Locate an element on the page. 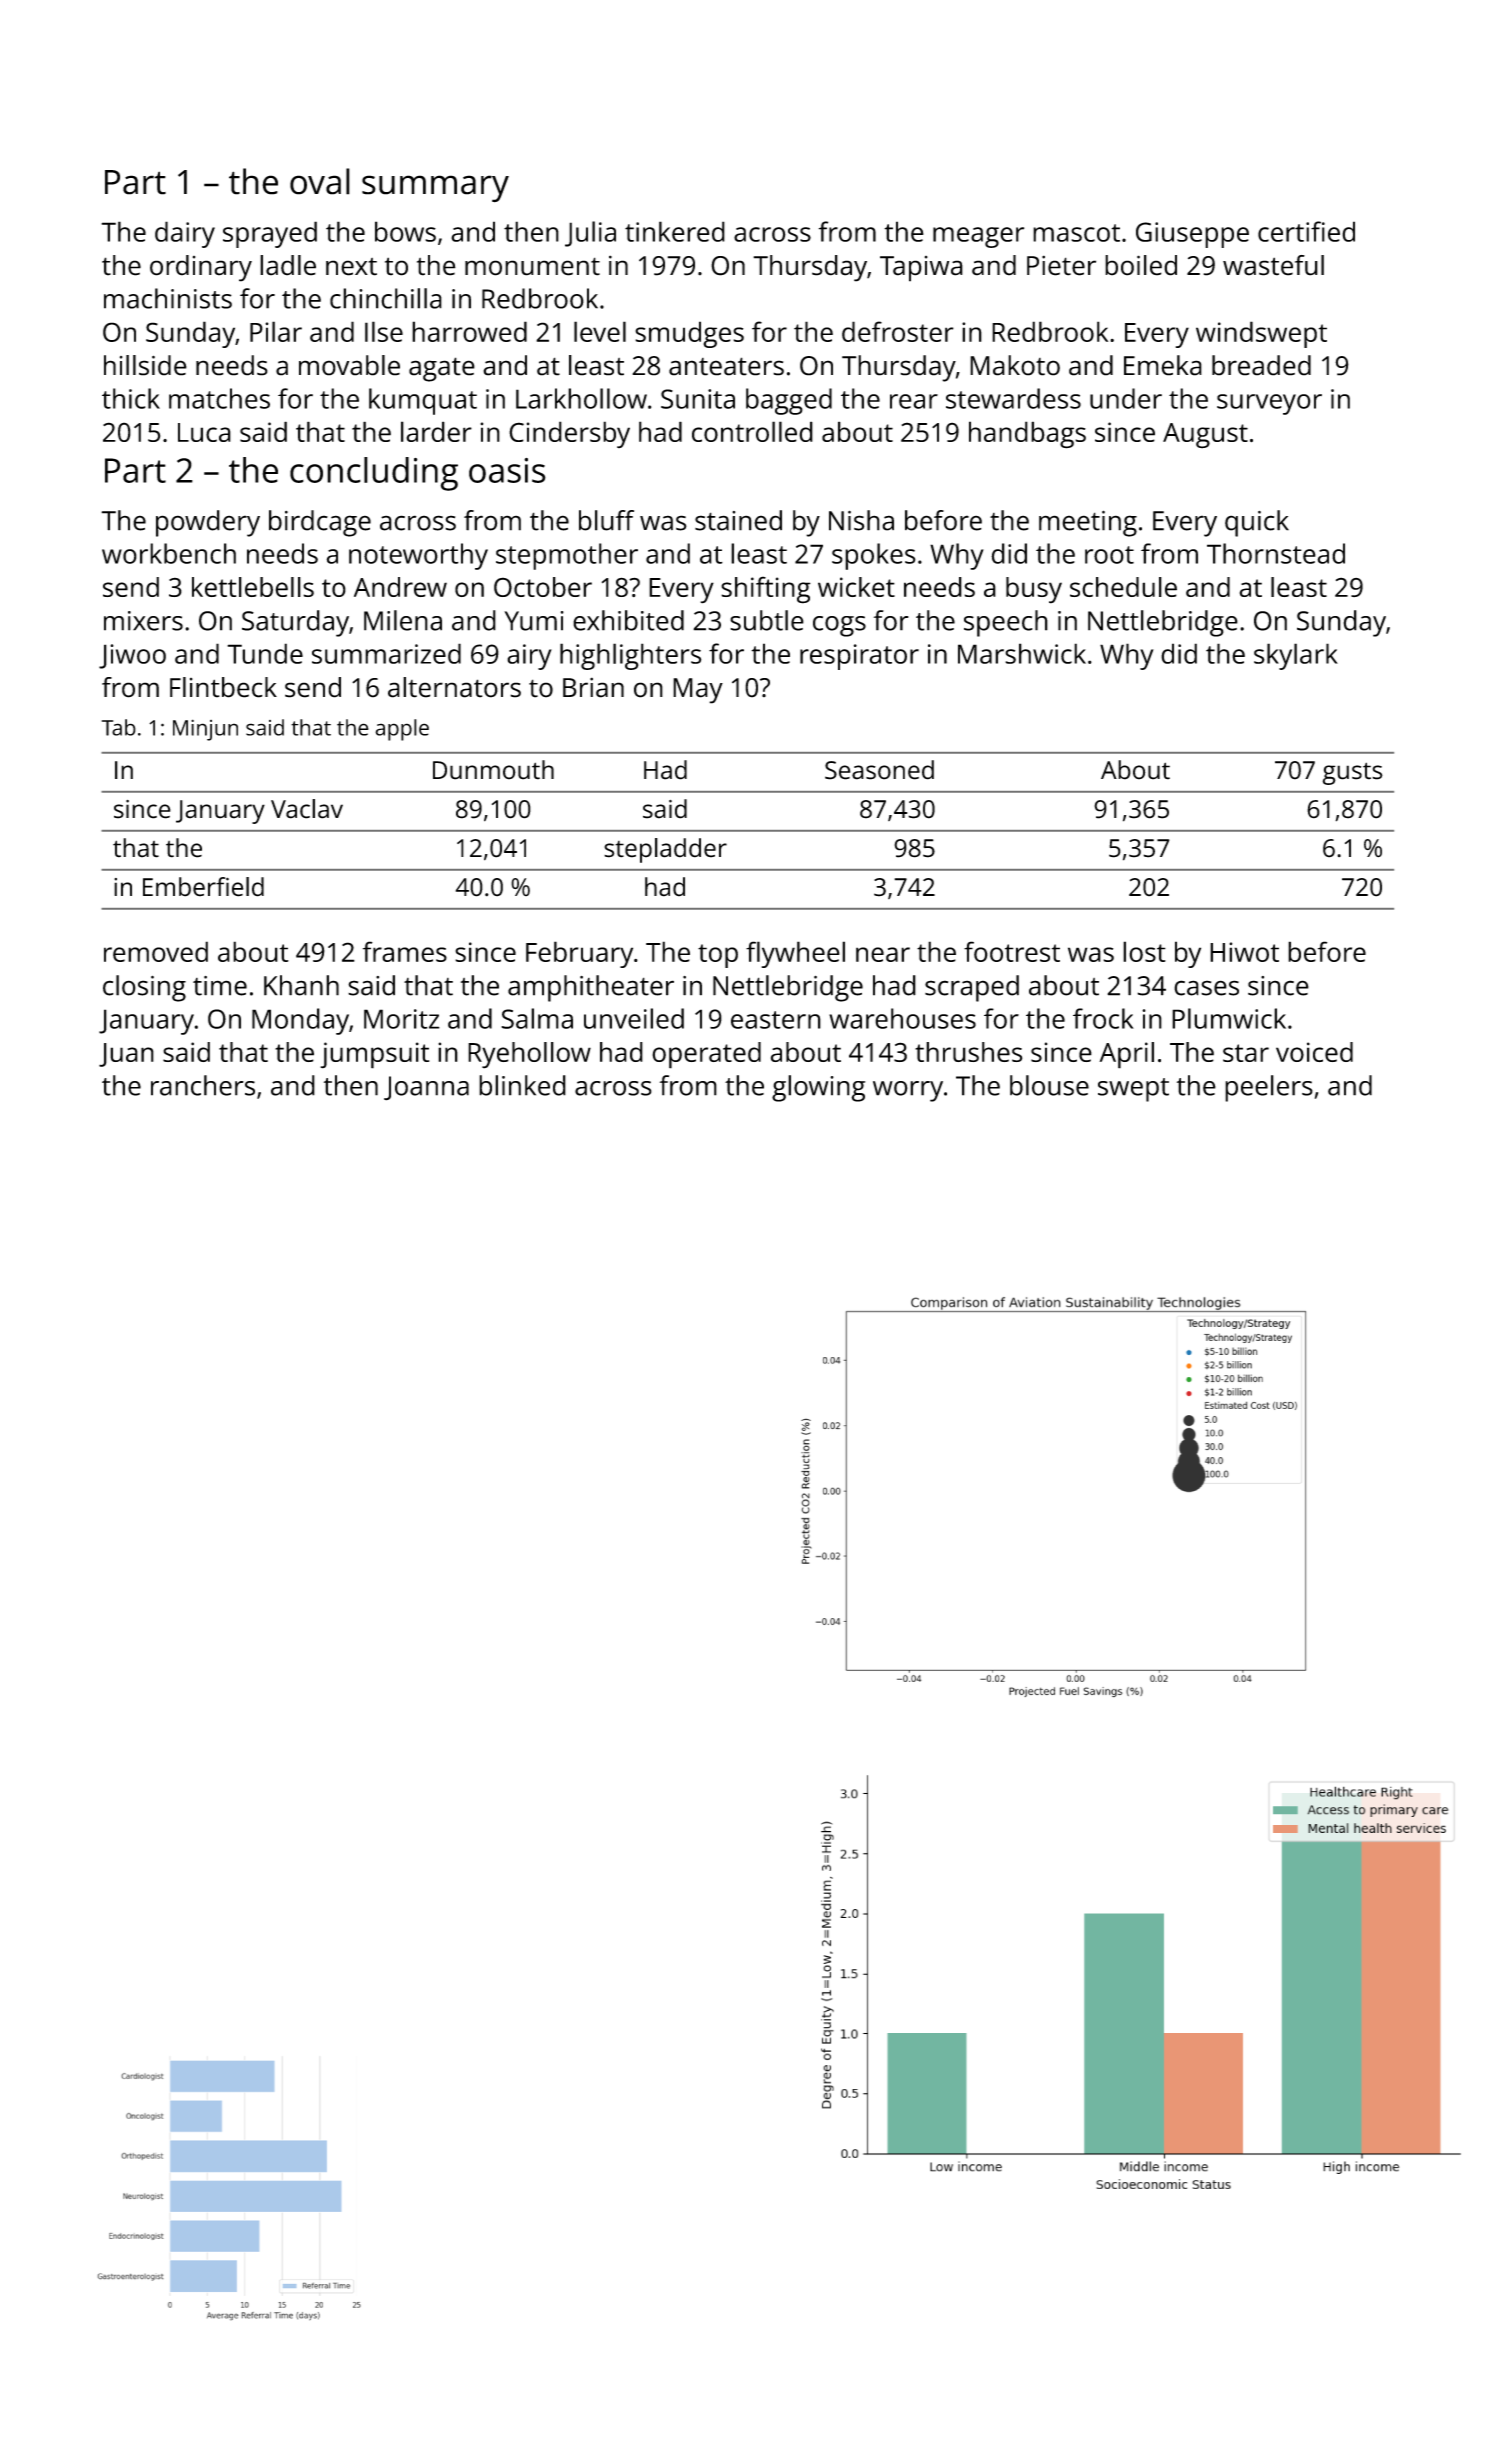 The width and height of the document is (1496, 2464). glowing is located at coordinates (818, 1088).
